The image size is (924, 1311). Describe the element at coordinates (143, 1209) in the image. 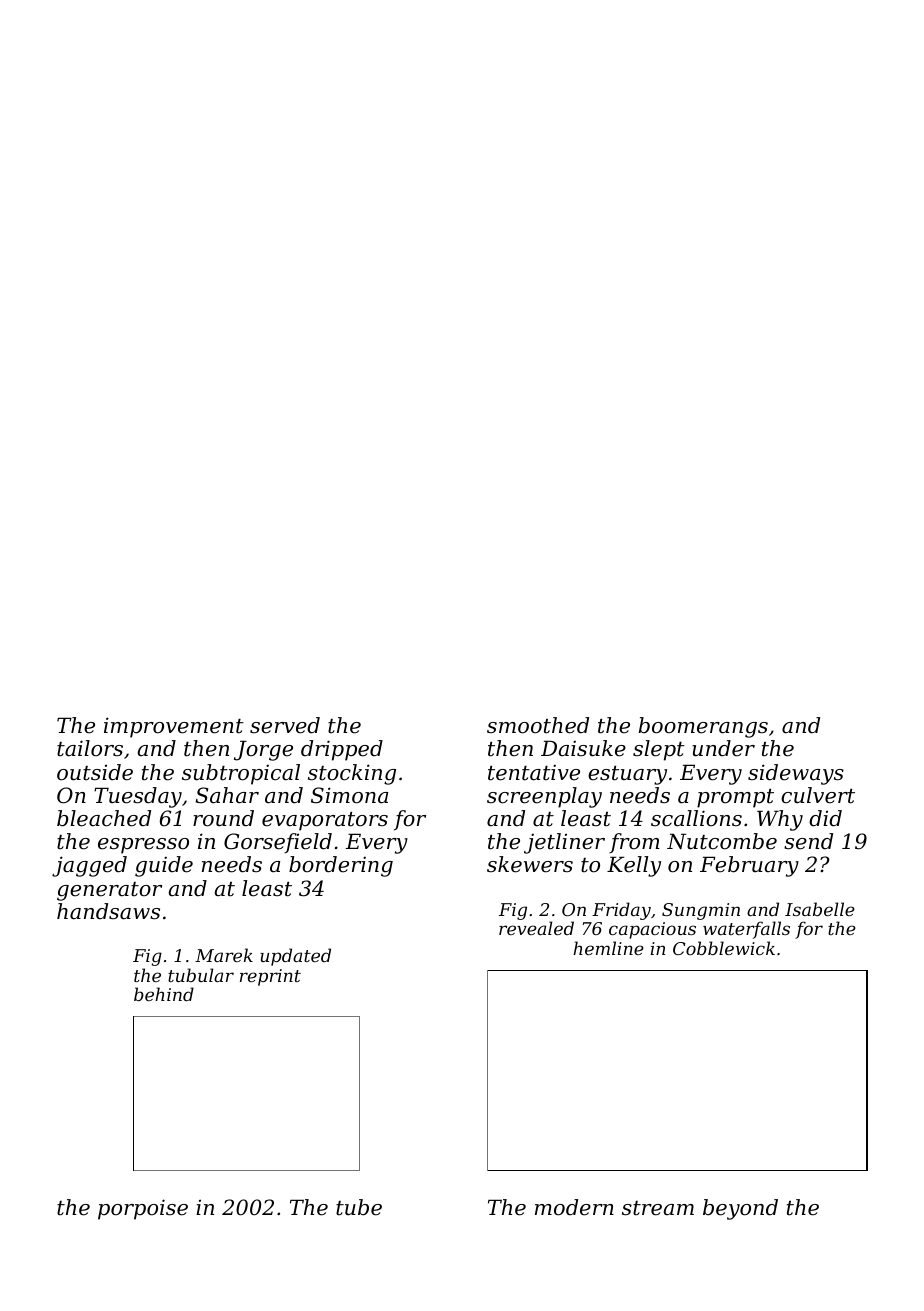

I see `porpoise` at that location.
